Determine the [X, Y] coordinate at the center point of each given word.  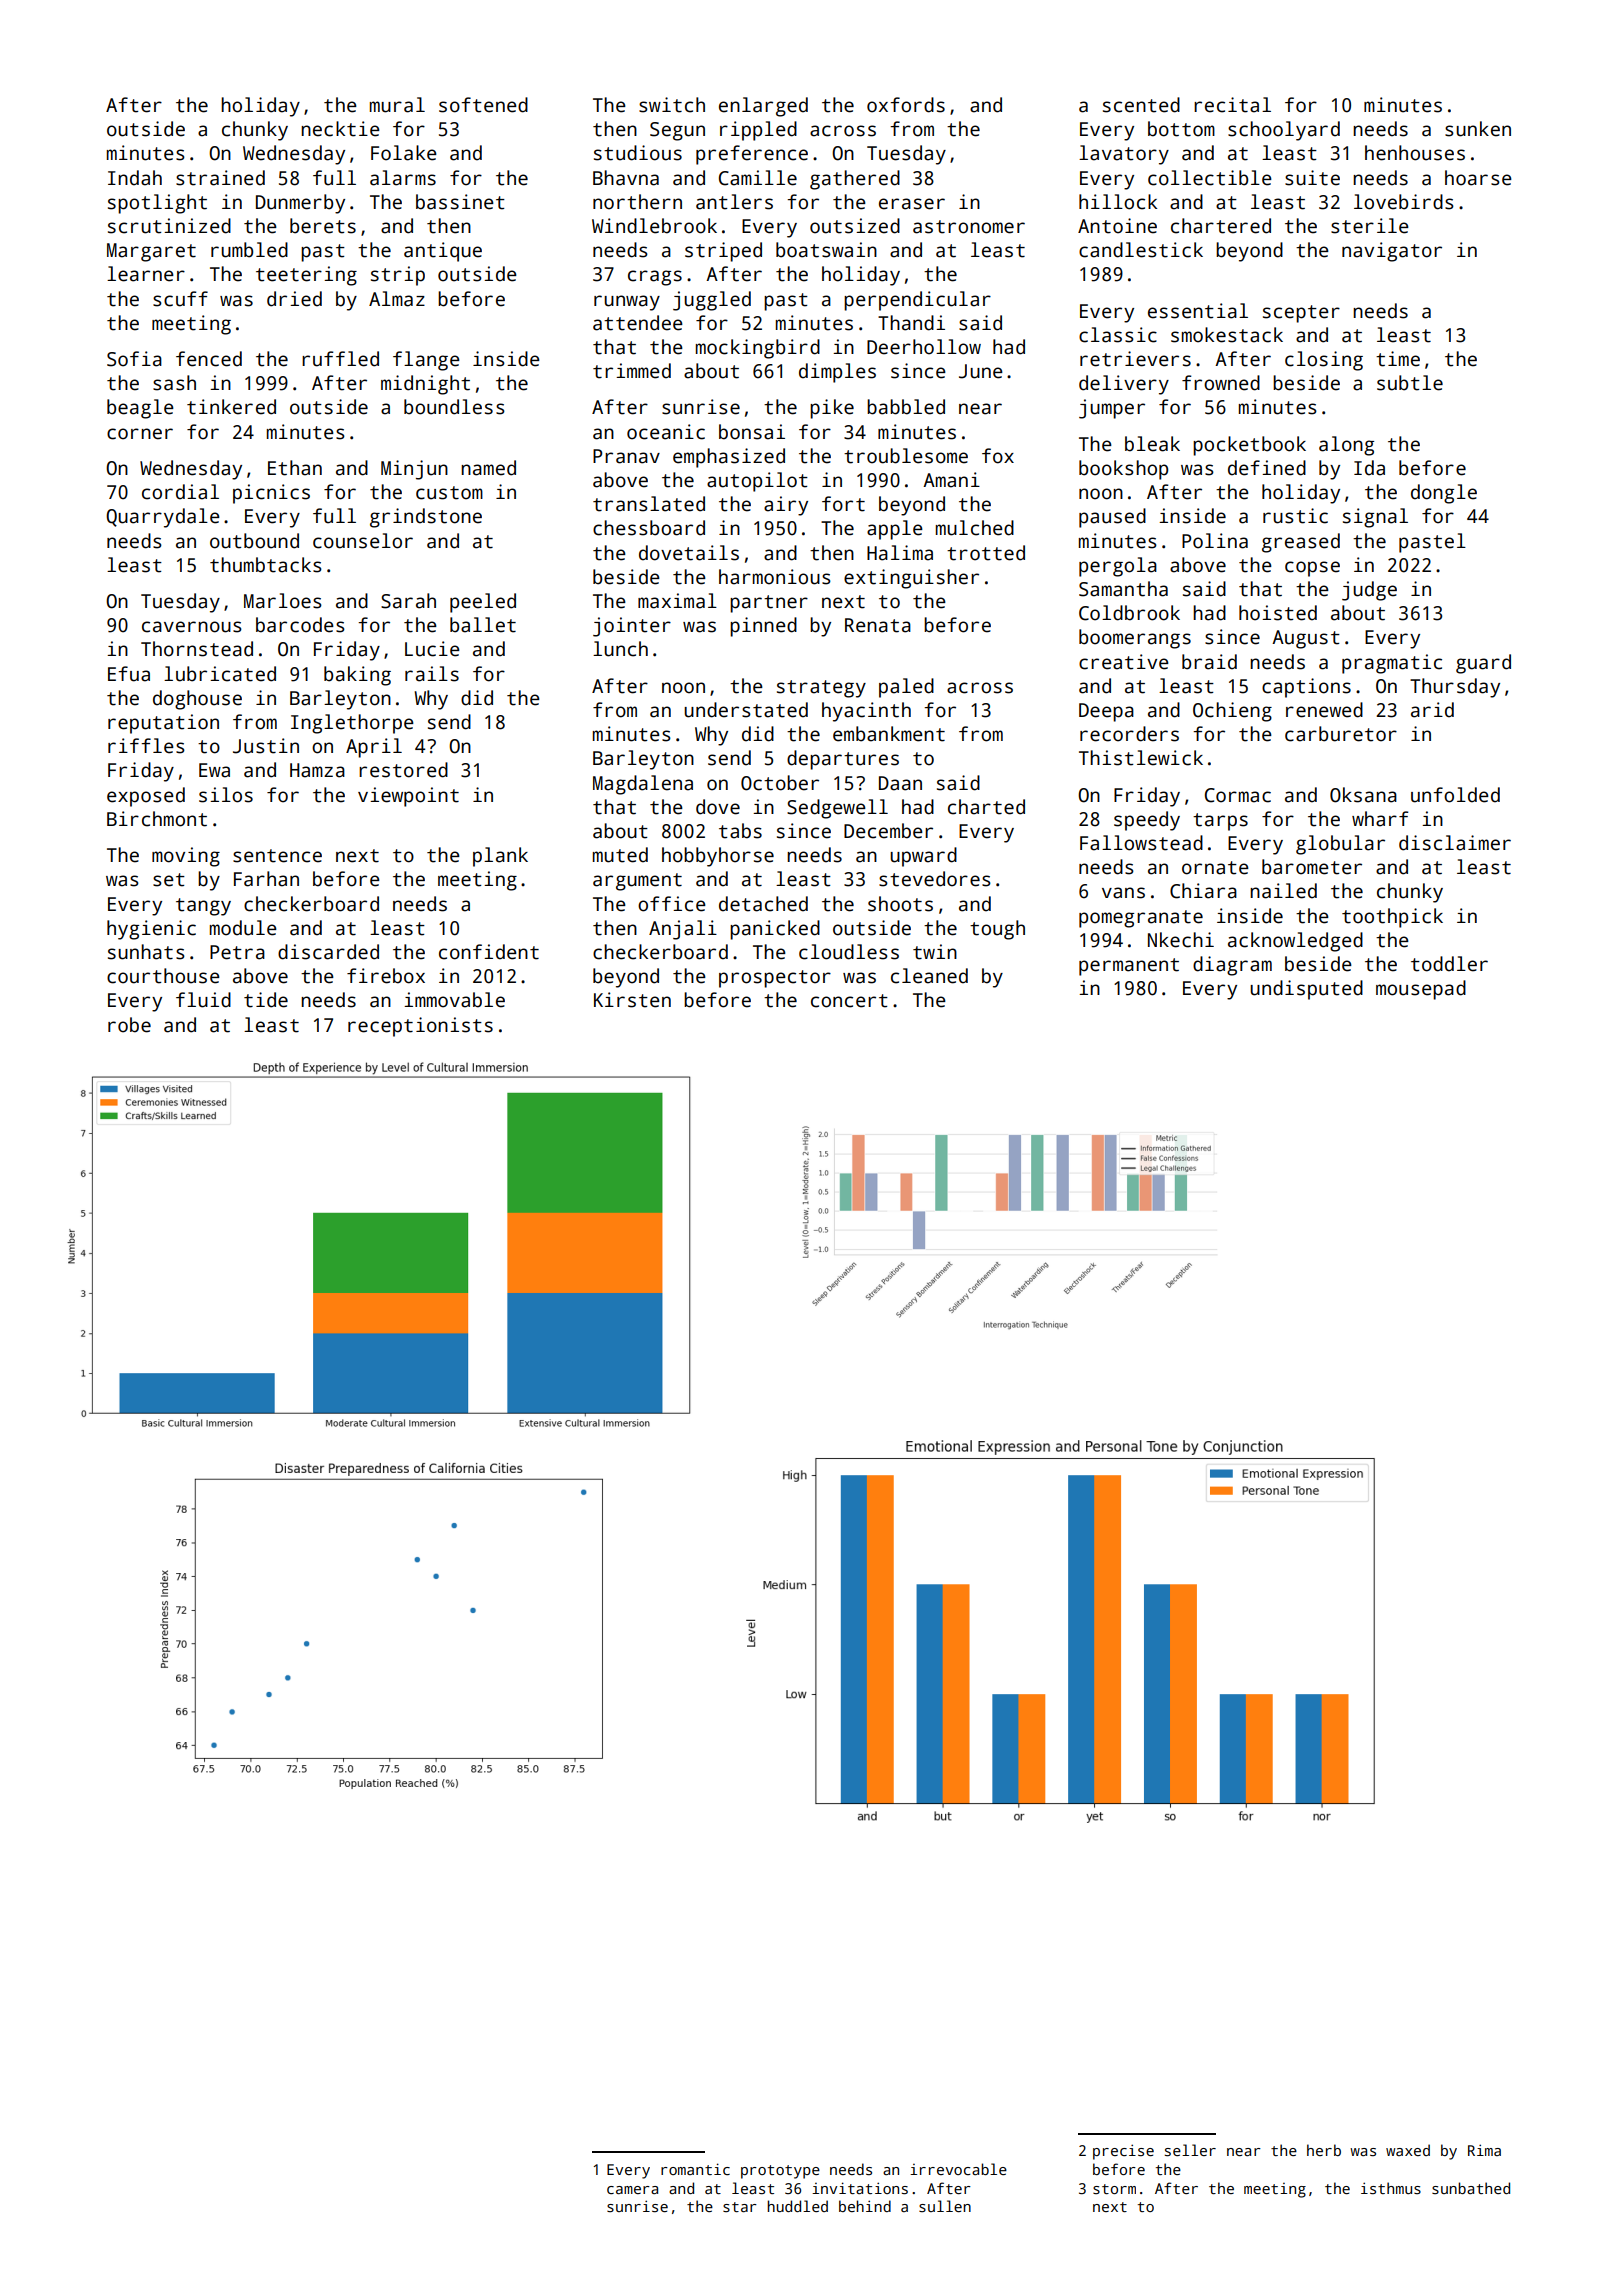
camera [632, 2190]
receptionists [420, 1027]
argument [637, 882]
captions [1306, 688]
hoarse [1478, 178]
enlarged [763, 107]
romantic [695, 2169]
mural [397, 105]
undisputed [1306, 990]
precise [1123, 2152]
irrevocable [958, 2169]
